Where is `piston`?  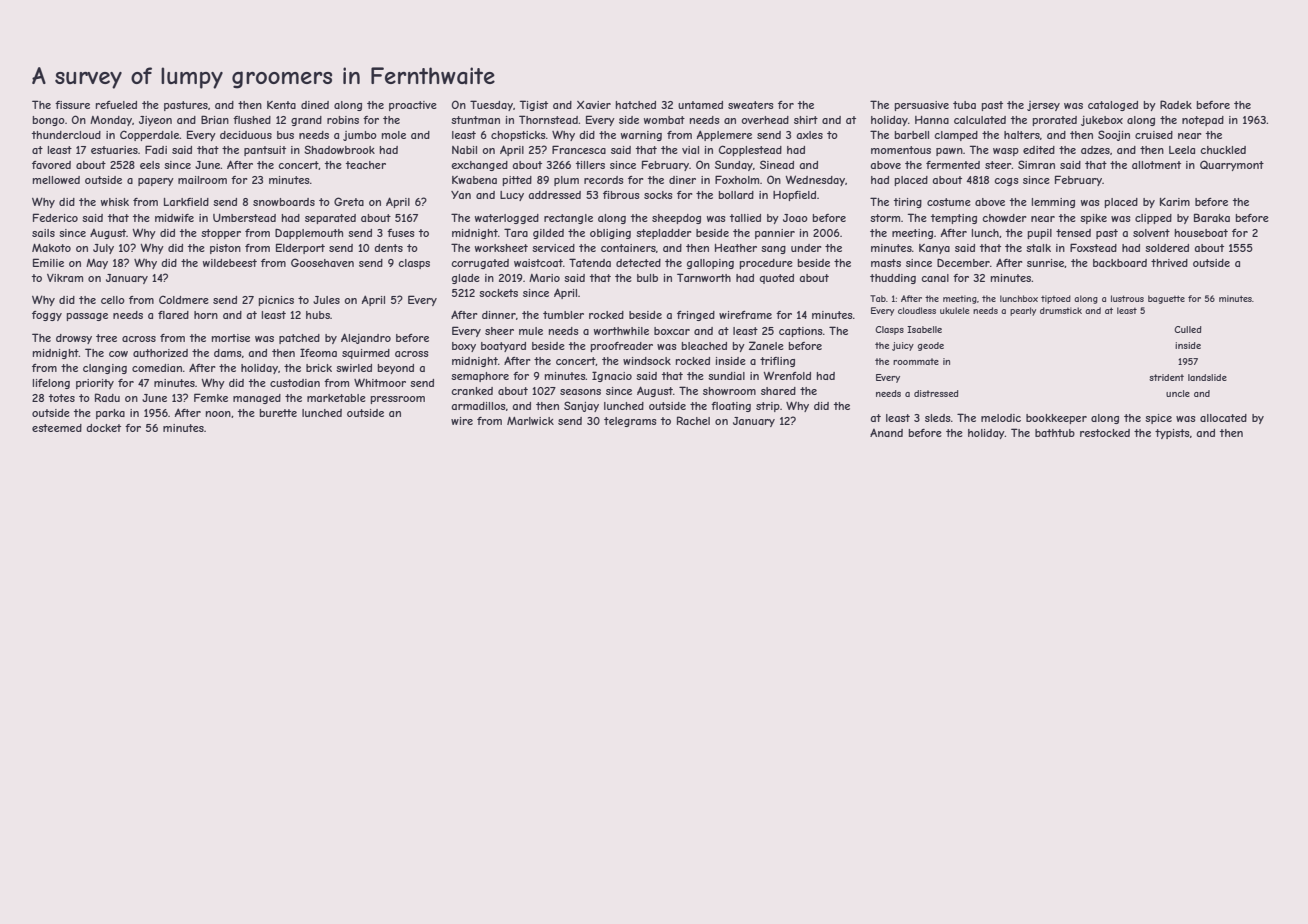
piston is located at coordinates (225, 249).
